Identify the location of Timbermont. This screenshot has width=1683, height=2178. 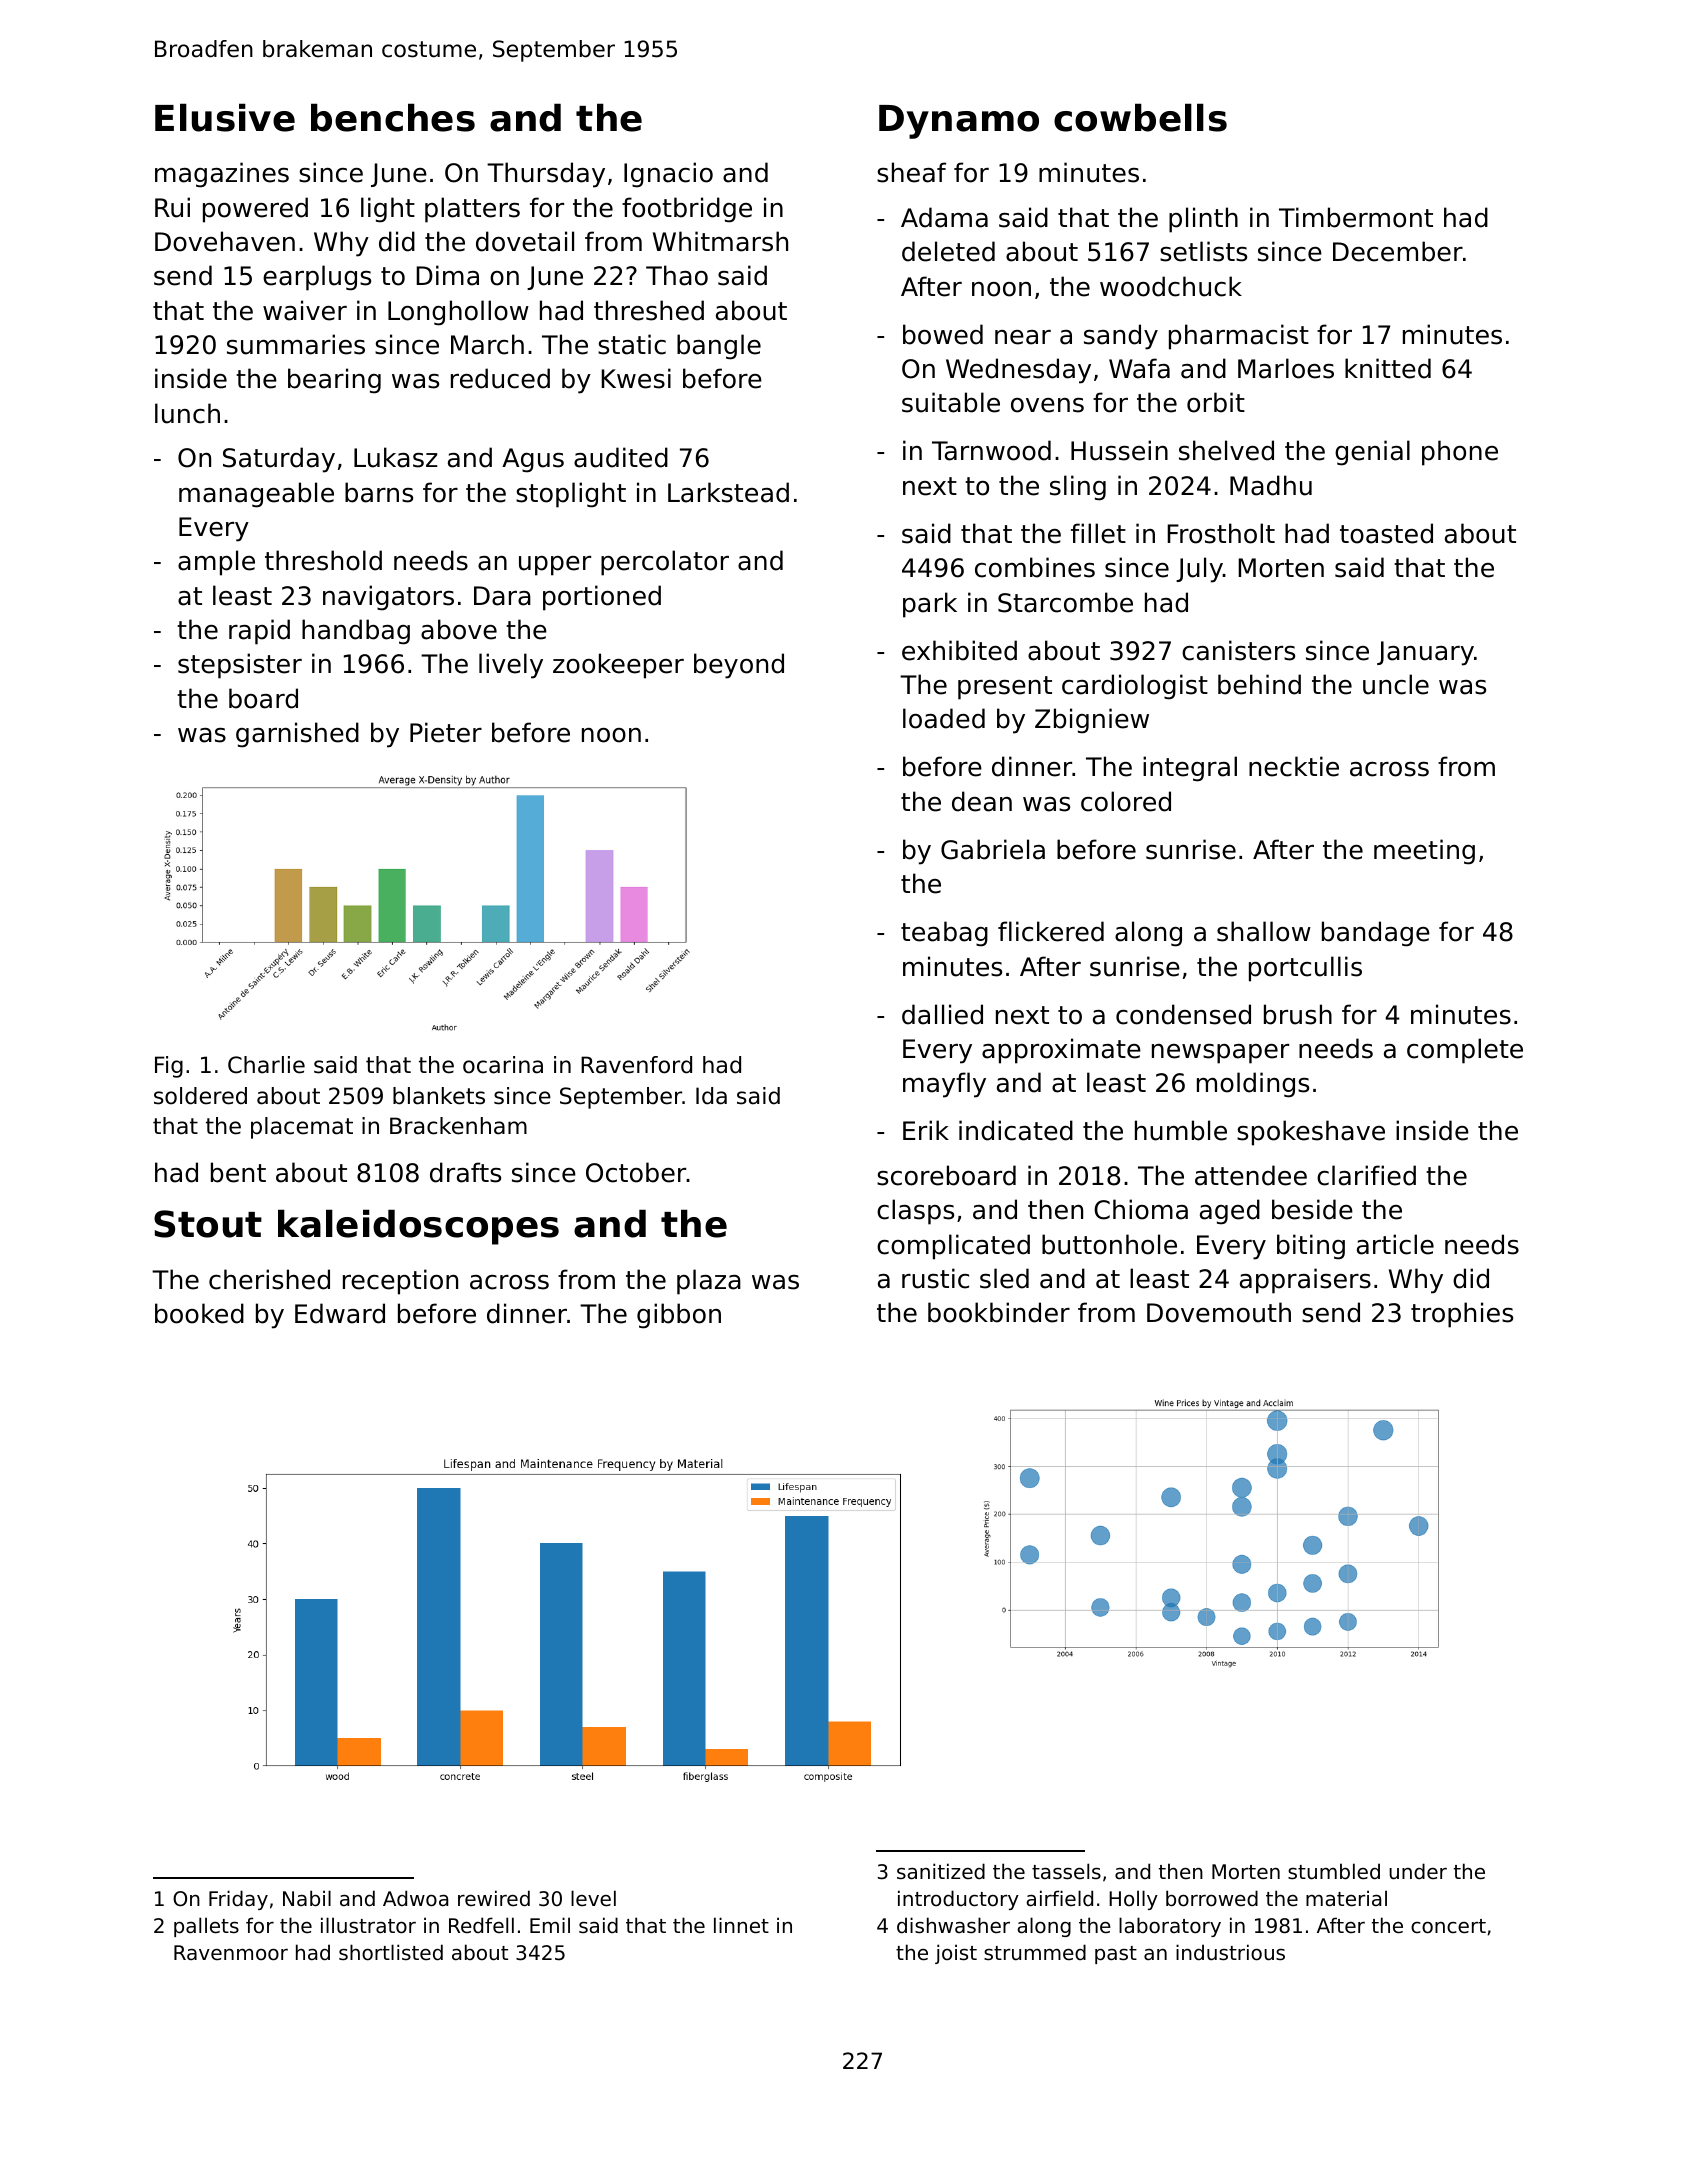
(1356, 217).
